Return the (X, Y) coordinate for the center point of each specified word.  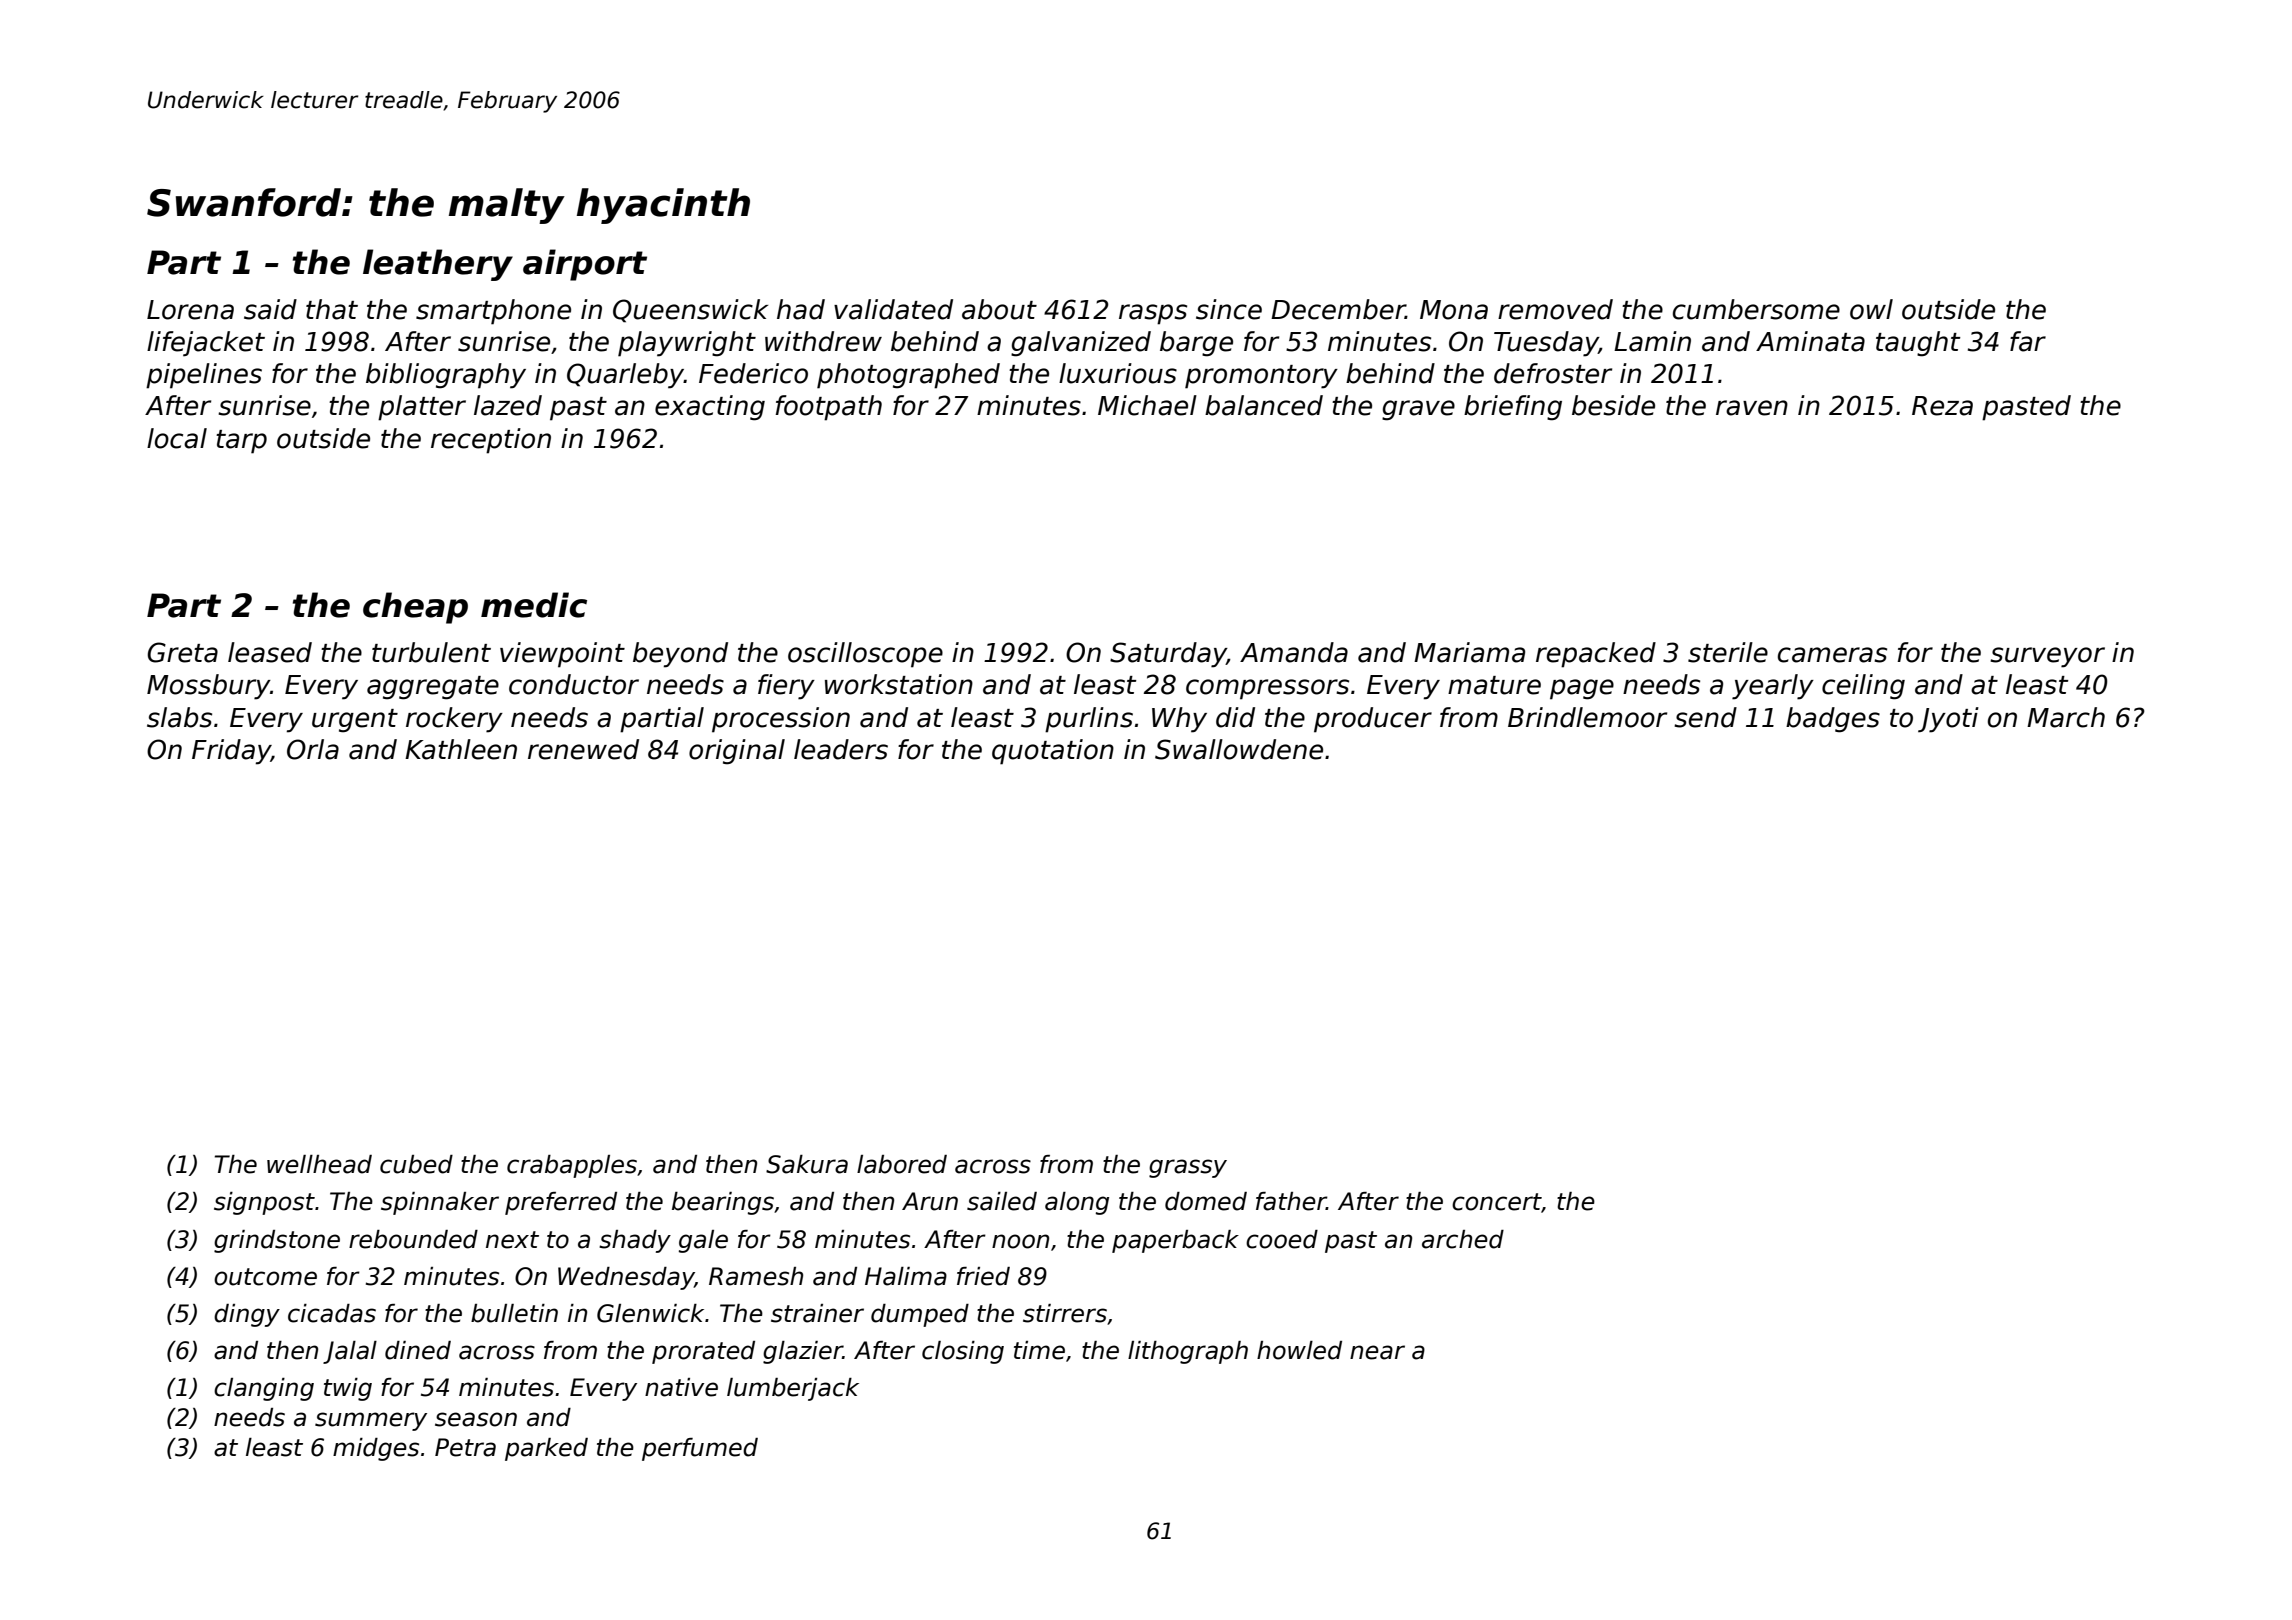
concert (1497, 1203)
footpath (828, 408)
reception (491, 441)
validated (893, 309)
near (1377, 1352)
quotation (1053, 752)
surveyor (2047, 657)
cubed (416, 1164)
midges (376, 1449)
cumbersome (1756, 309)
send (1705, 717)
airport (585, 265)
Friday (231, 752)
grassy (1188, 1168)
